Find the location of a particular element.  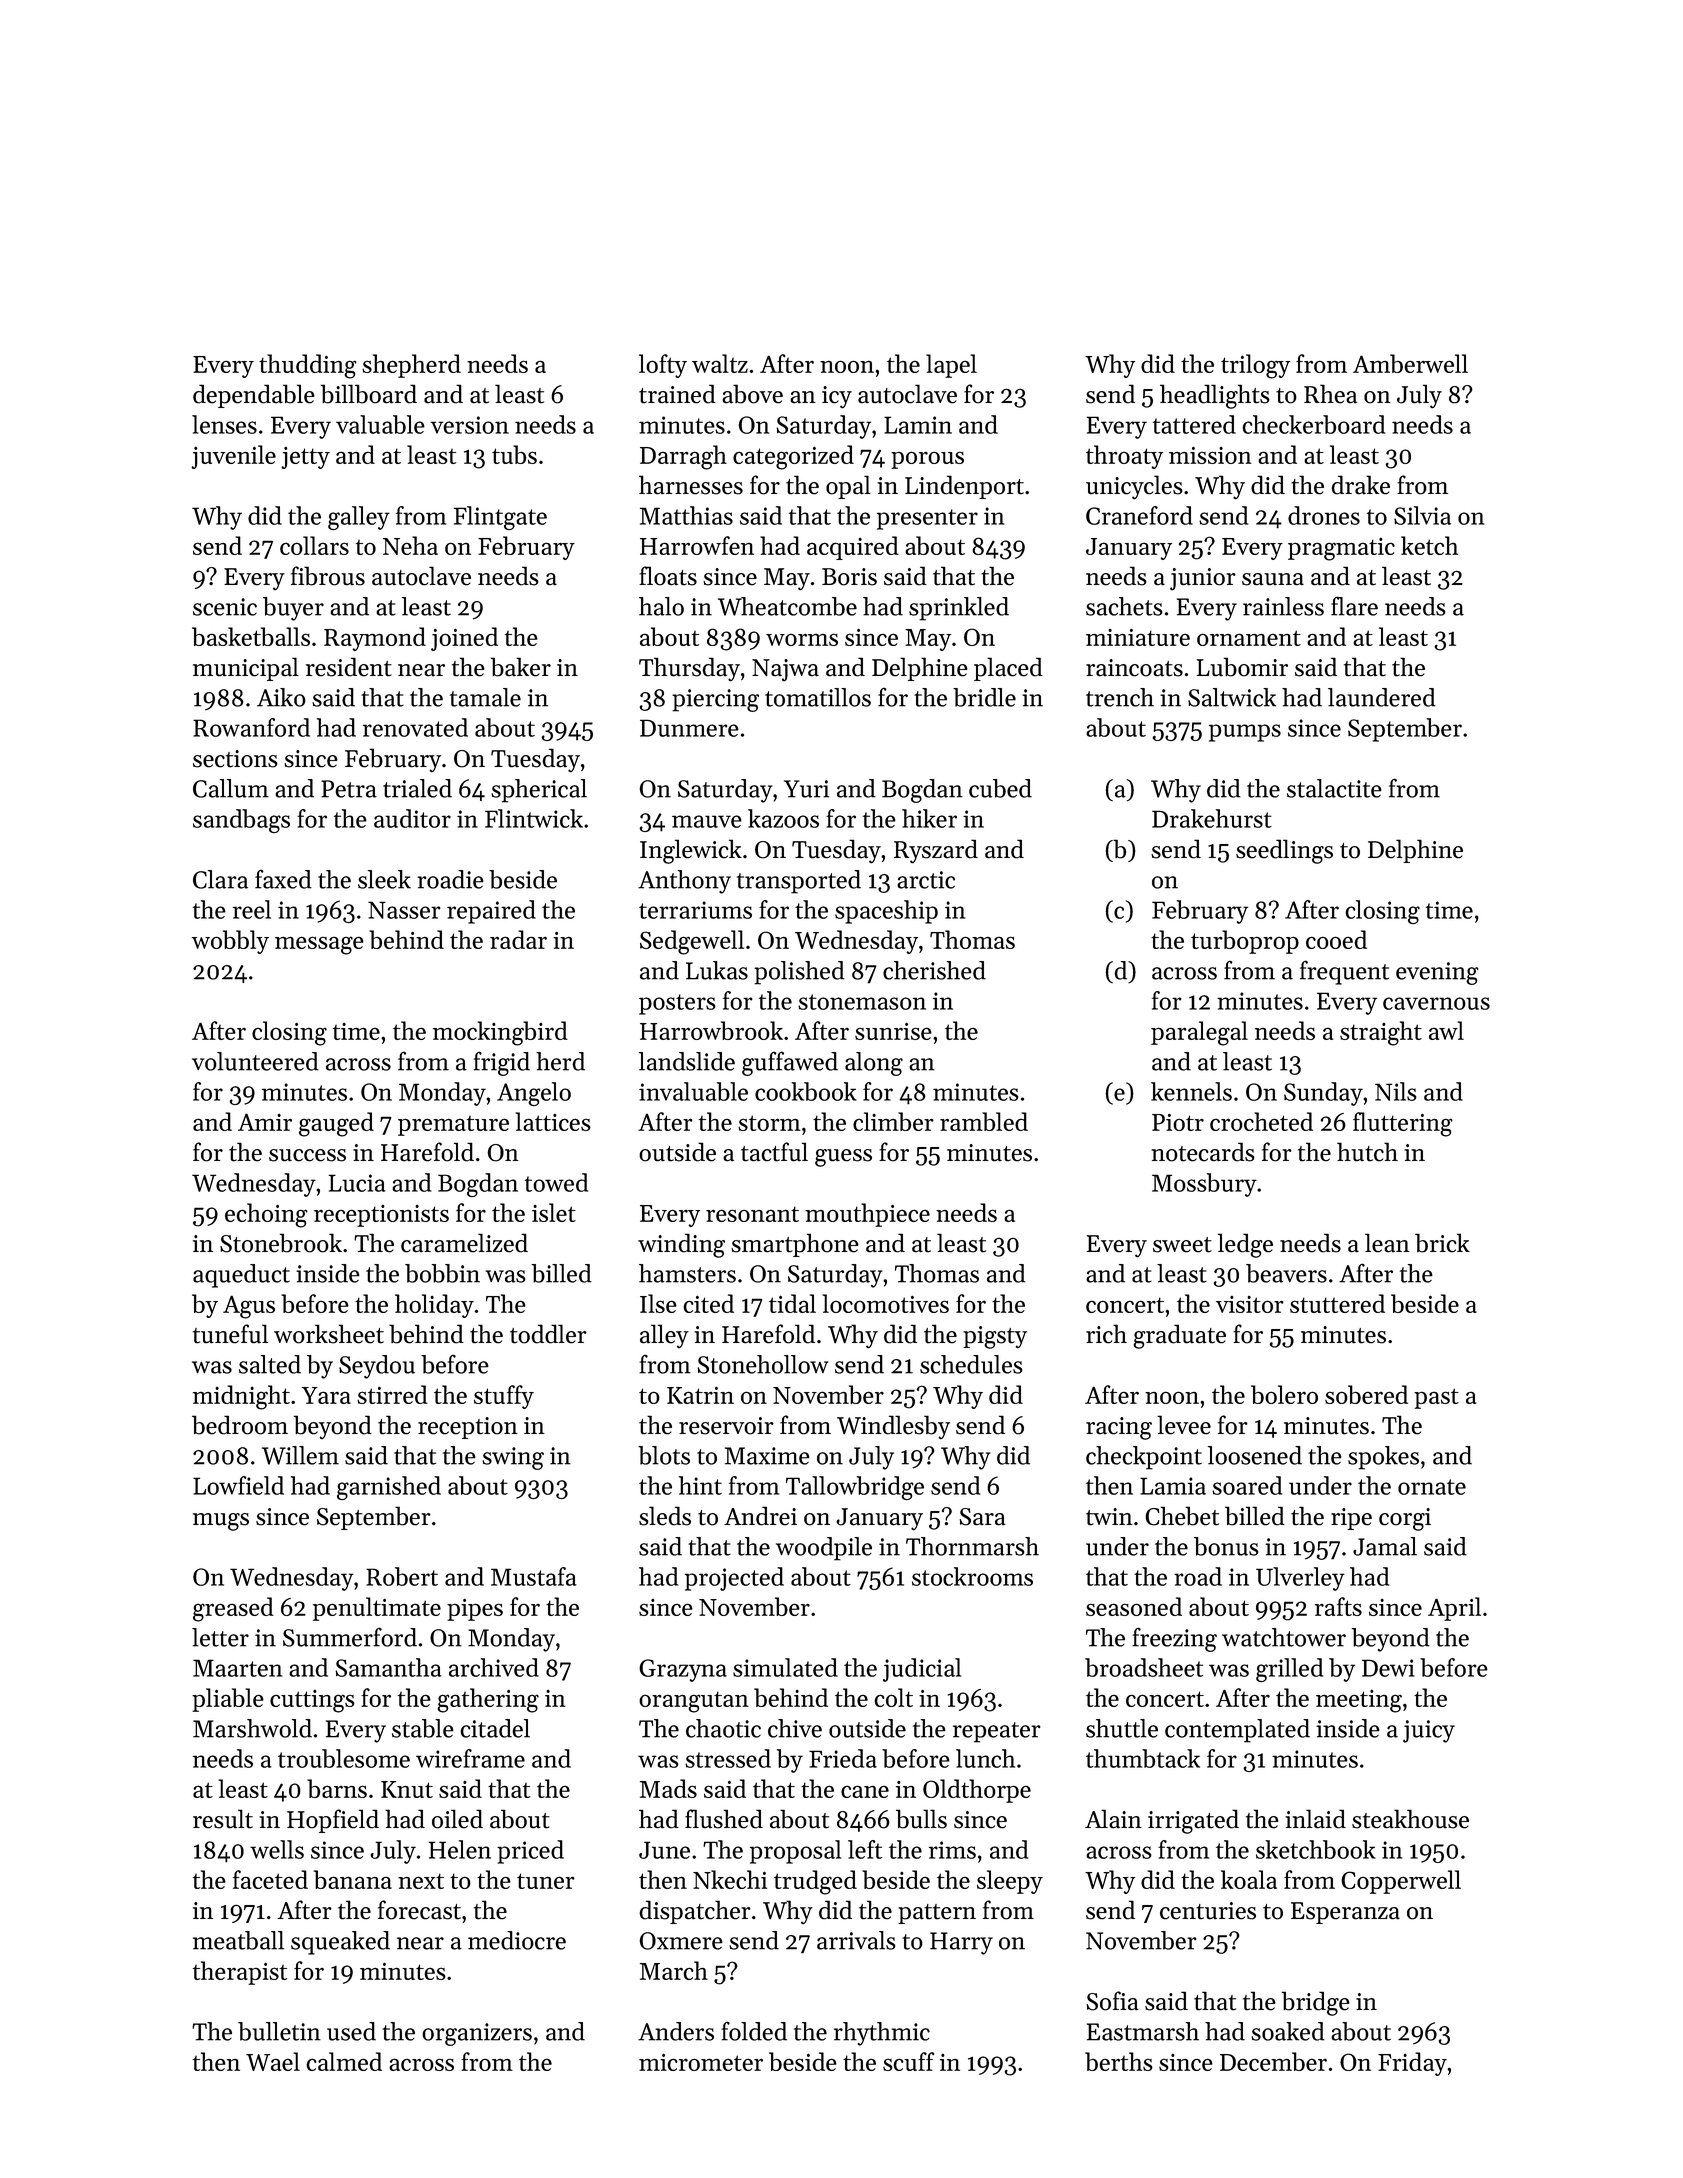

mugs is located at coordinates (221, 1522).
